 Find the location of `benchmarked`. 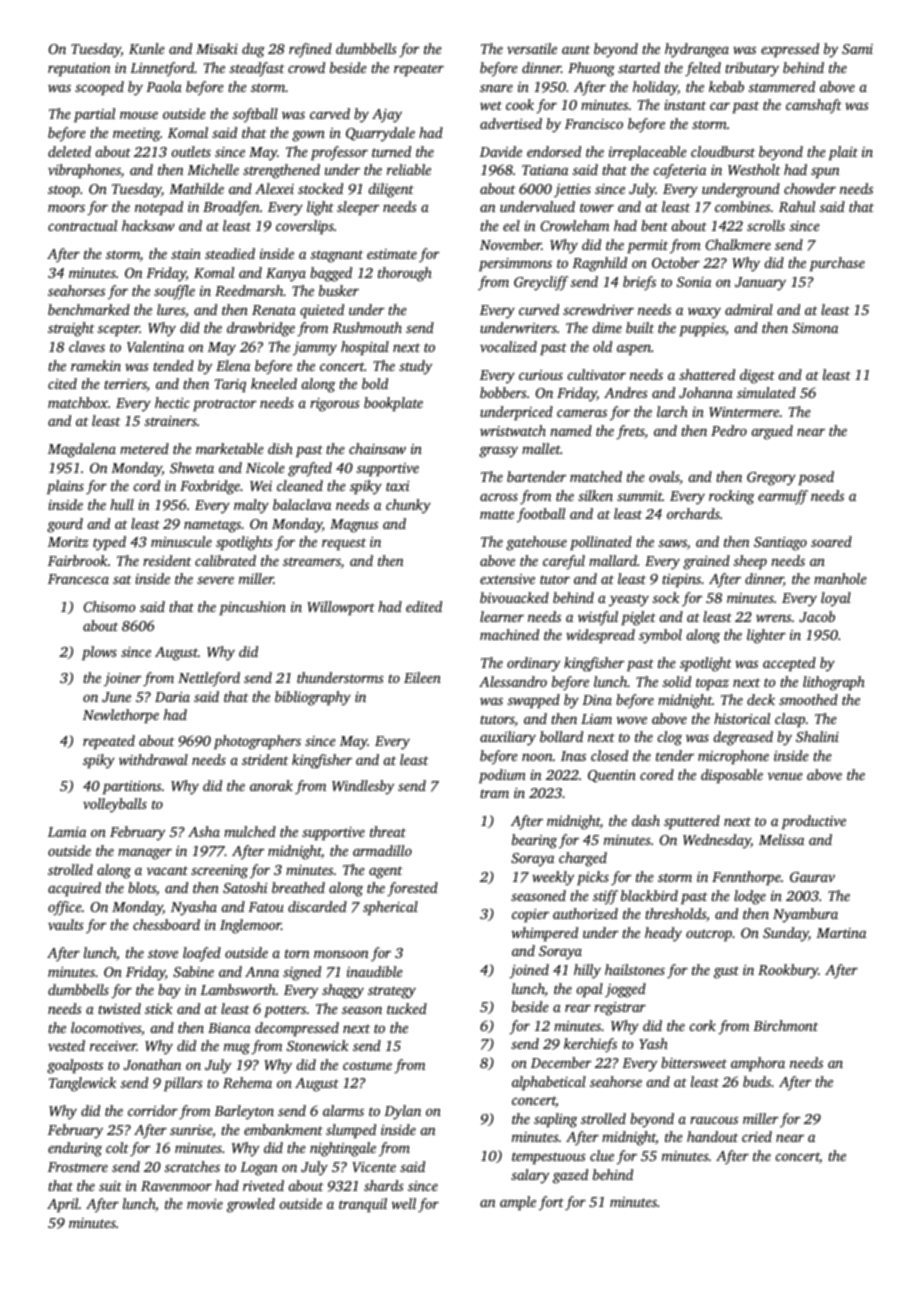

benchmarked is located at coordinates (89, 309).
